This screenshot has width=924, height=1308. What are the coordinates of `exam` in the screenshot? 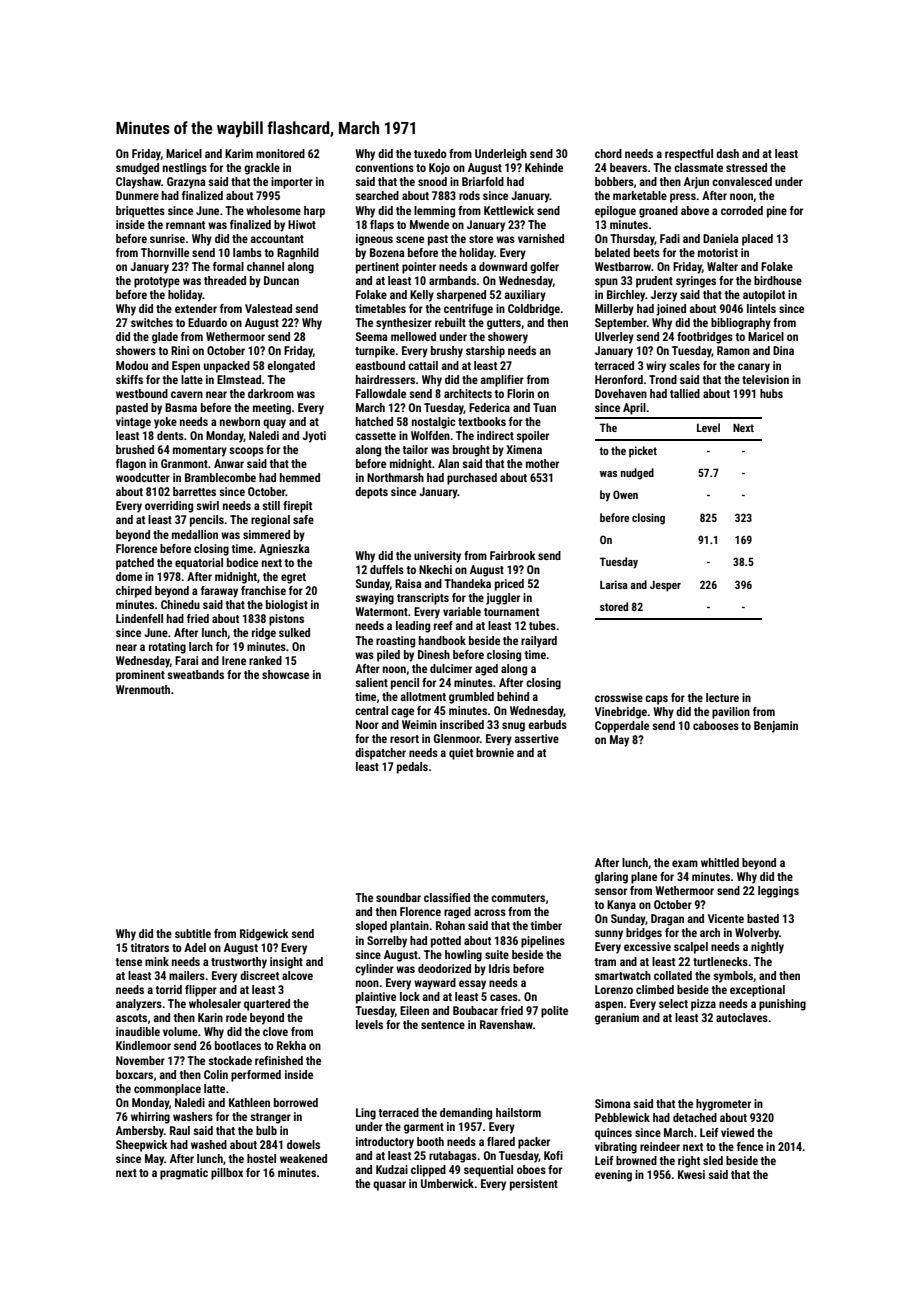 It's located at (685, 863).
